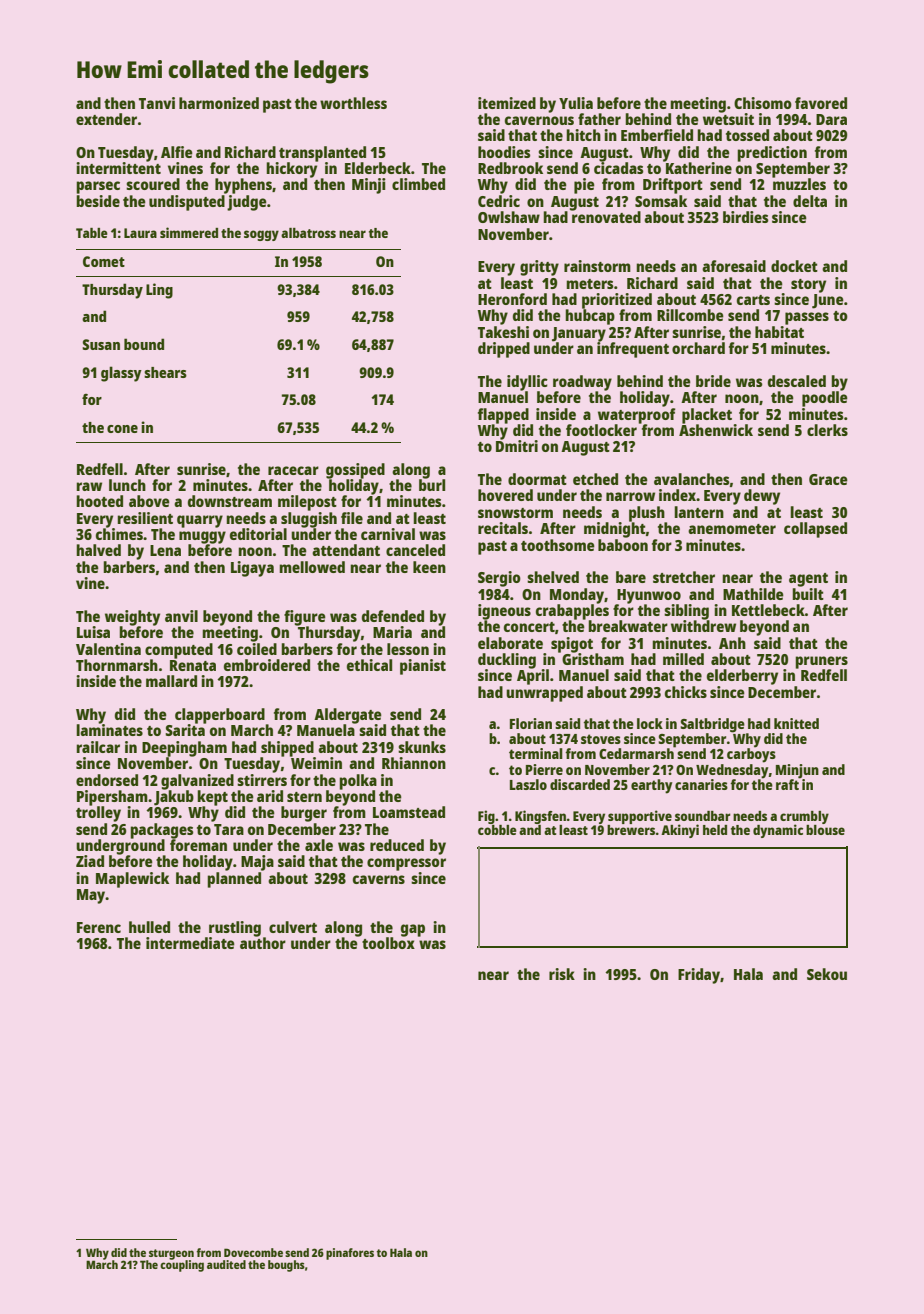 This screenshot has height=1314, width=924. What do you see at coordinates (157, 103) in the screenshot?
I see `Tanvi` at bounding box center [157, 103].
